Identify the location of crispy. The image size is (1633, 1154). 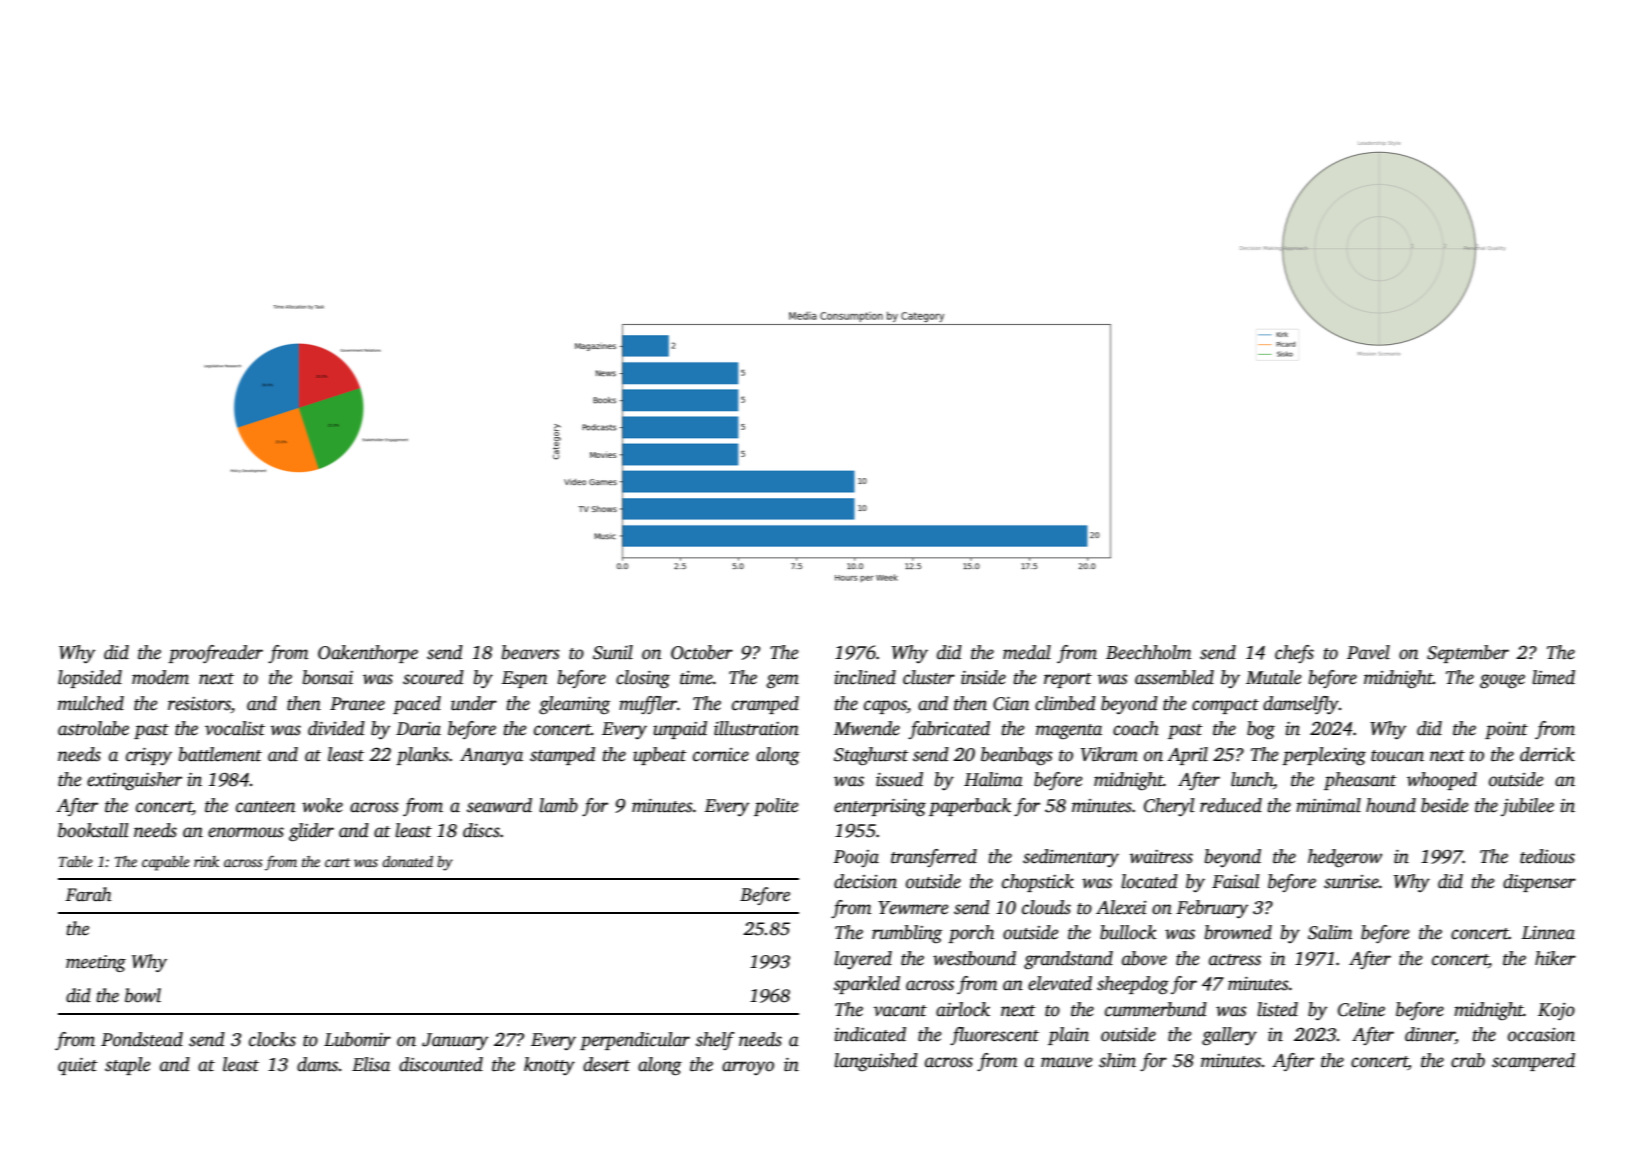
(149, 756).
